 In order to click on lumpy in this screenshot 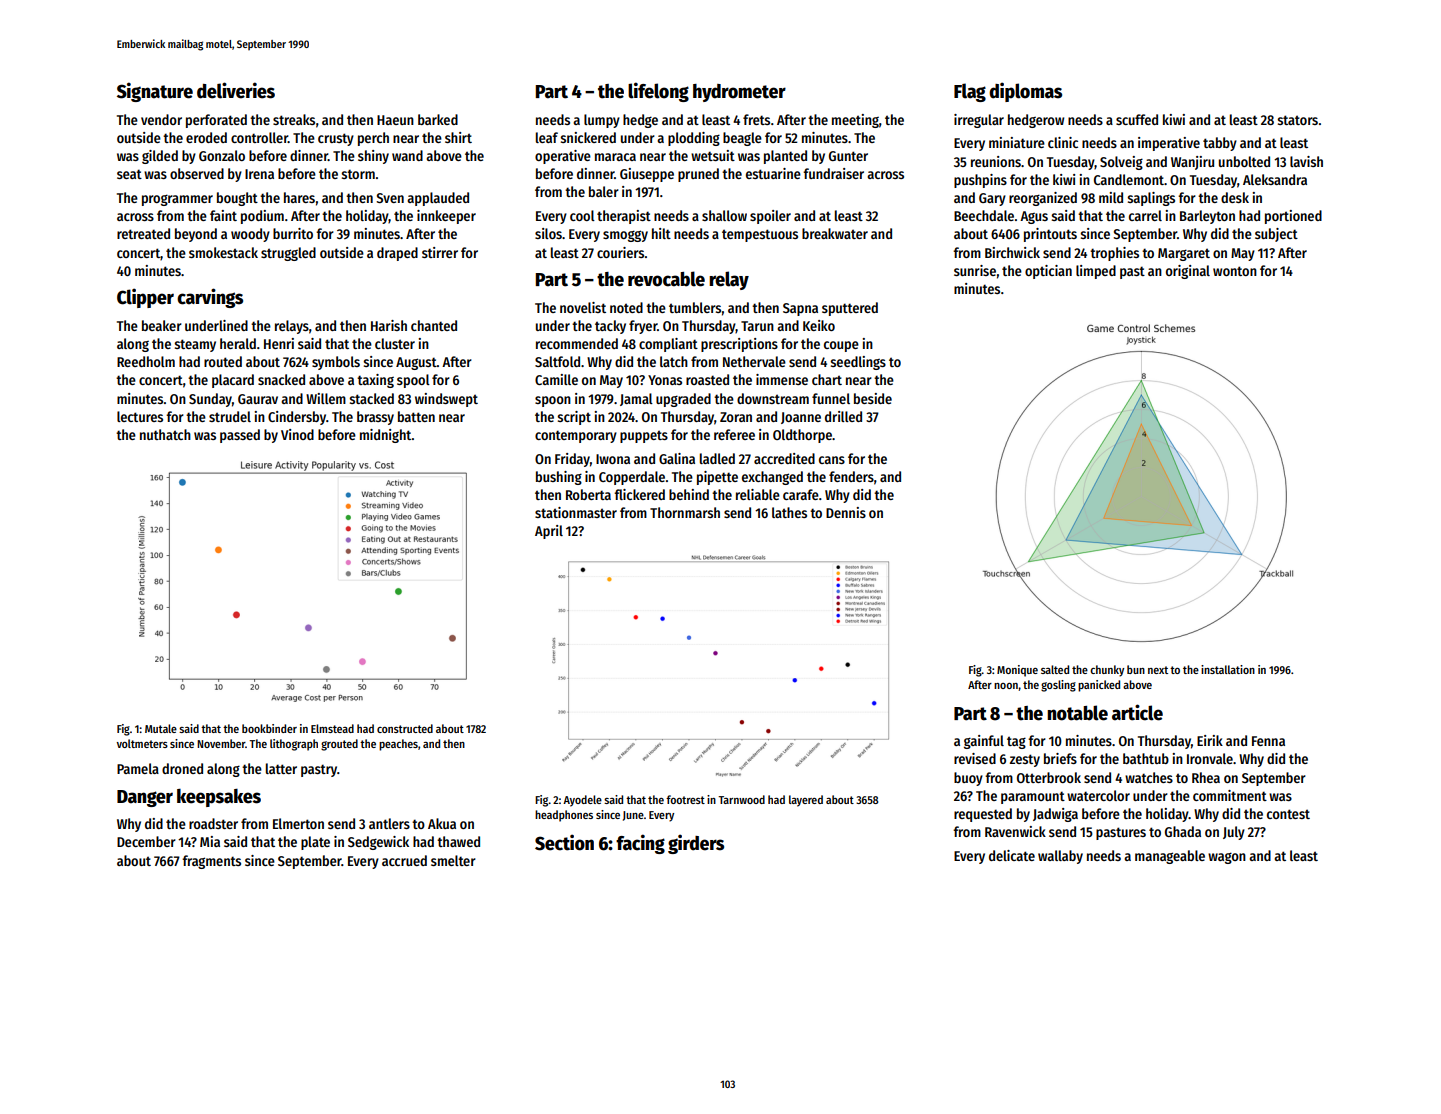, I will do `click(602, 121)`.
